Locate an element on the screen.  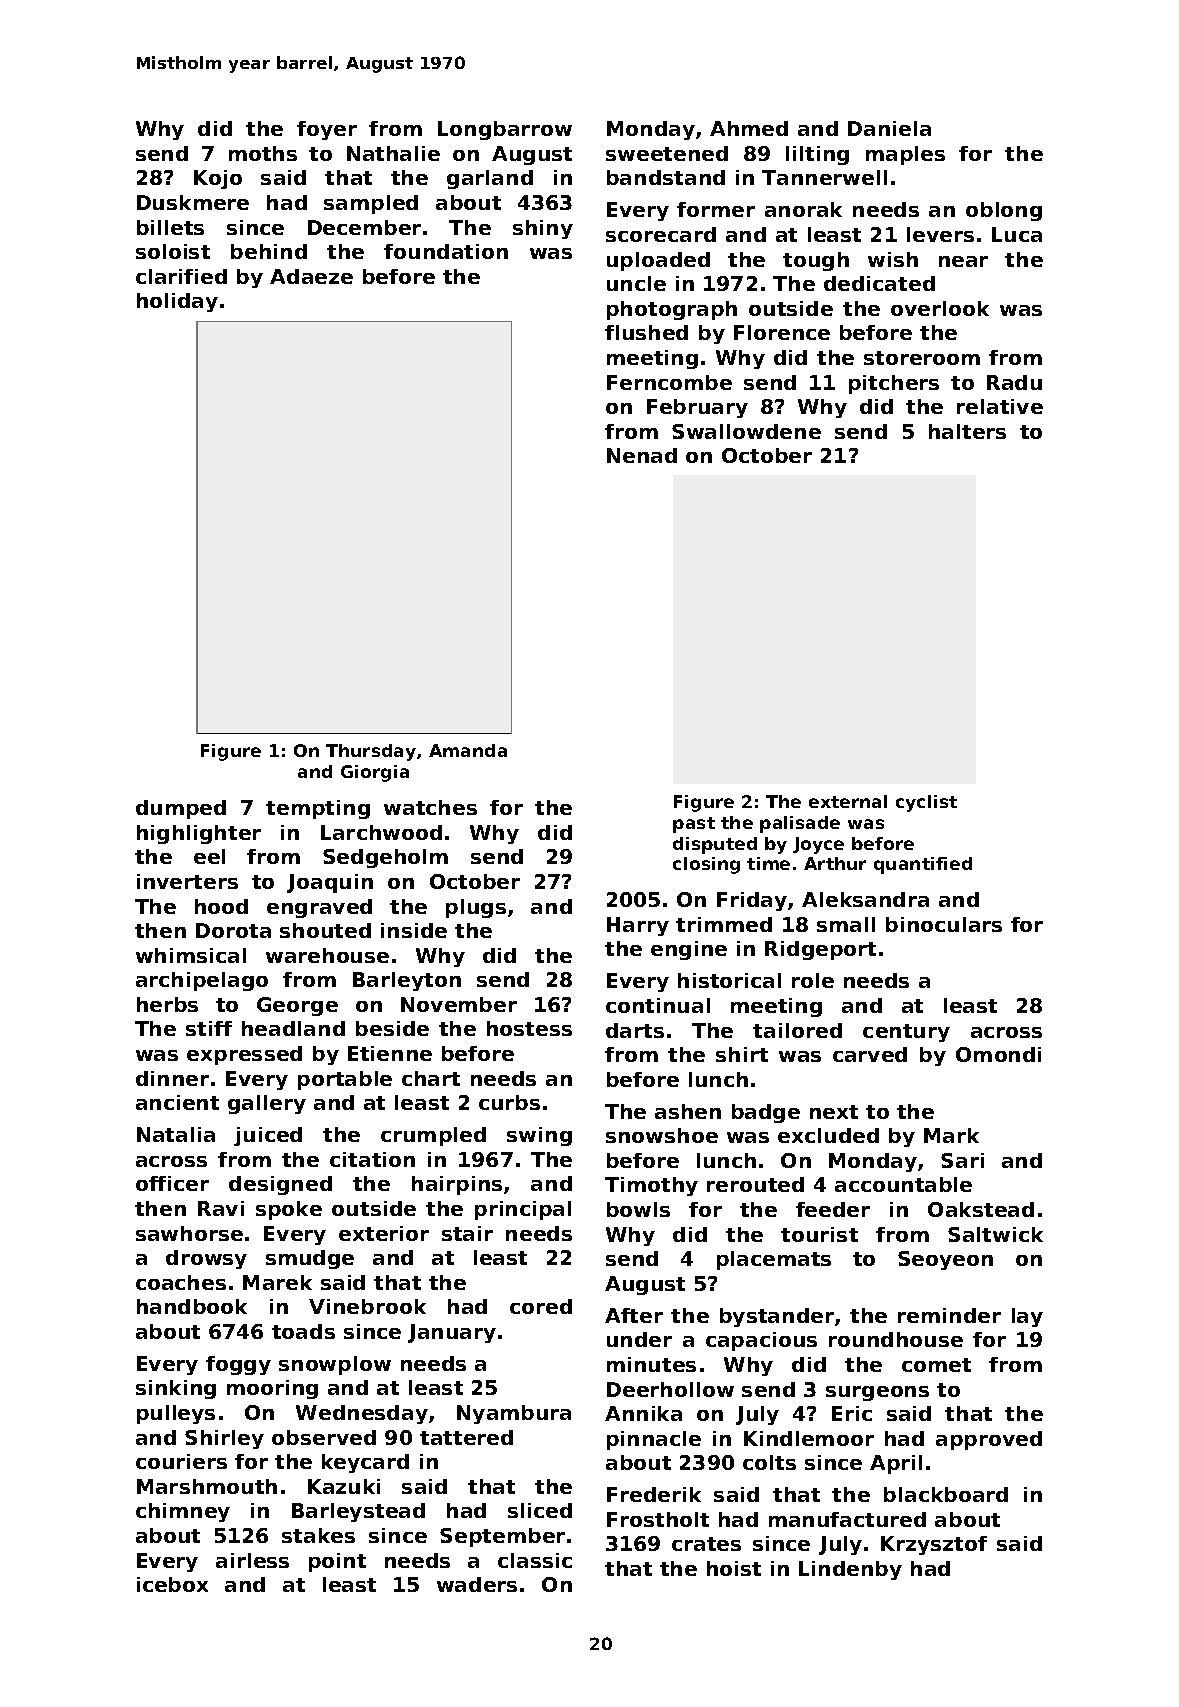
waders is located at coordinates (477, 1584).
